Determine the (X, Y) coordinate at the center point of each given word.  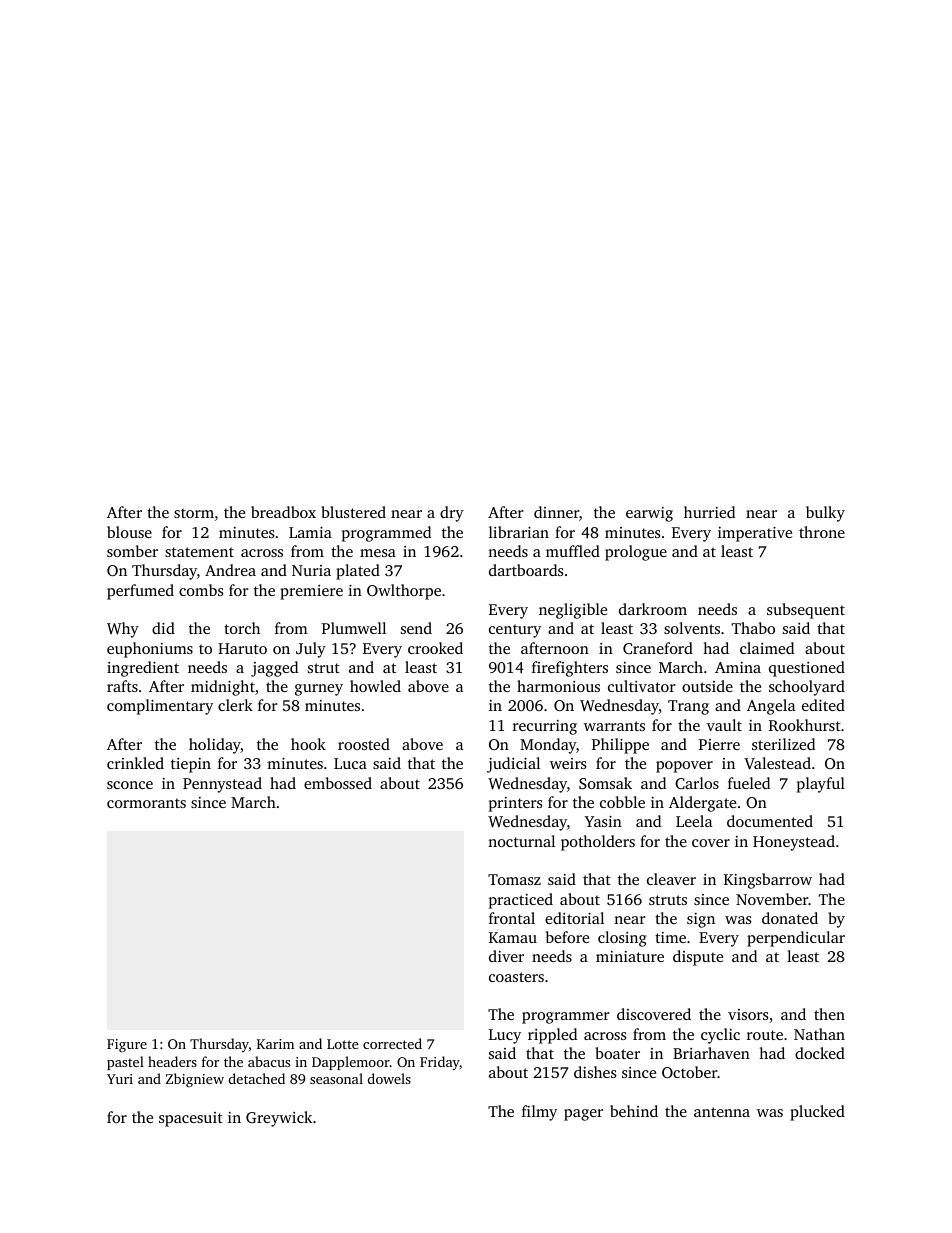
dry (452, 514)
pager (583, 1115)
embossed (338, 783)
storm (194, 513)
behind (634, 1111)
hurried (709, 512)
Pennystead (222, 785)
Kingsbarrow (768, 881)
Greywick (279, 1119)
